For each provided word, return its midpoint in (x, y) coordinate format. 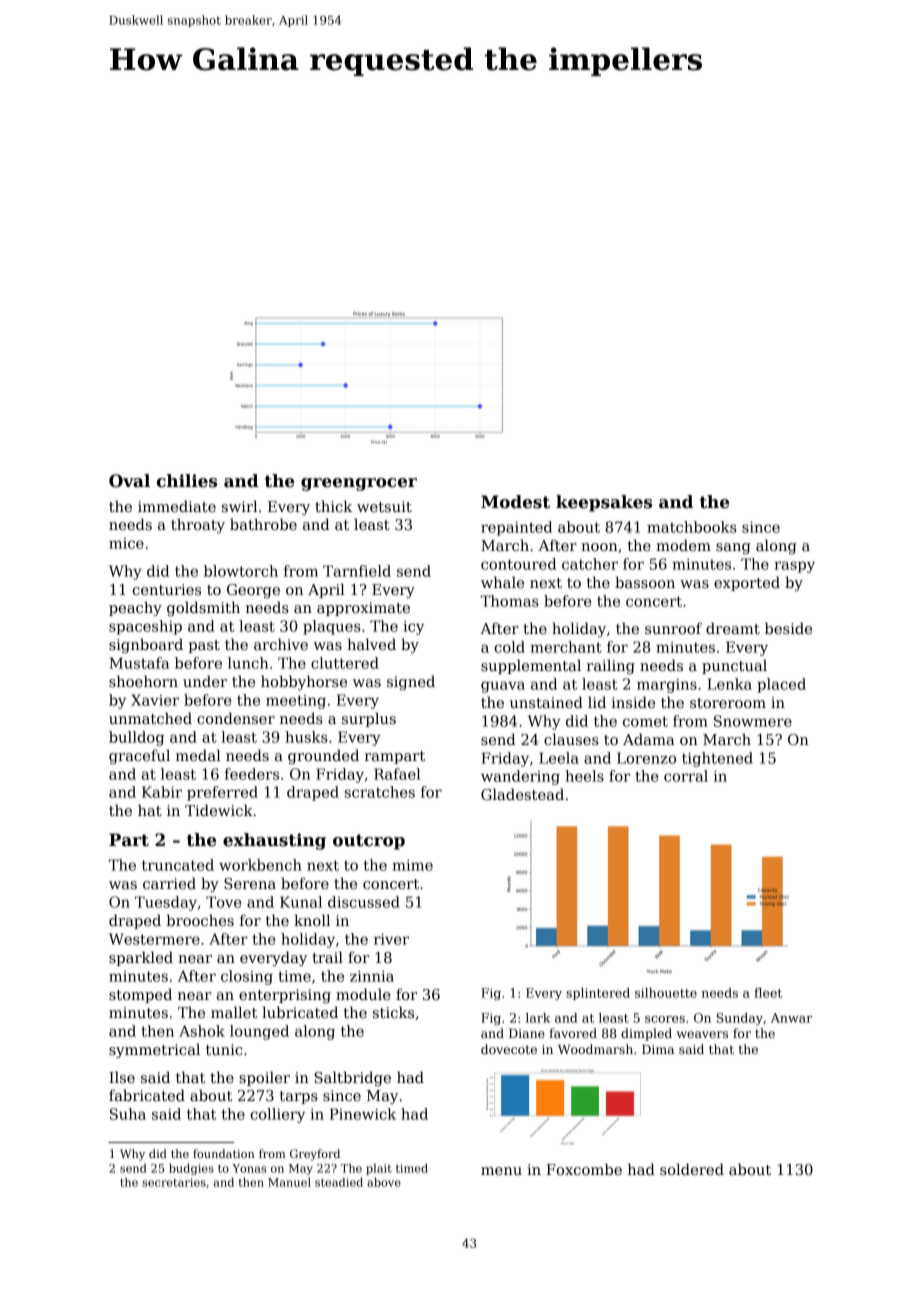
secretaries (174, 1182)
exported (747, 583)
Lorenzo (646, 758)
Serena (250, 883)
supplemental (531, 666)
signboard (146, 645)
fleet (768, 993)
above (384, 1182)
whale (502, 582)
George (253, 591)
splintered (598, 994)
